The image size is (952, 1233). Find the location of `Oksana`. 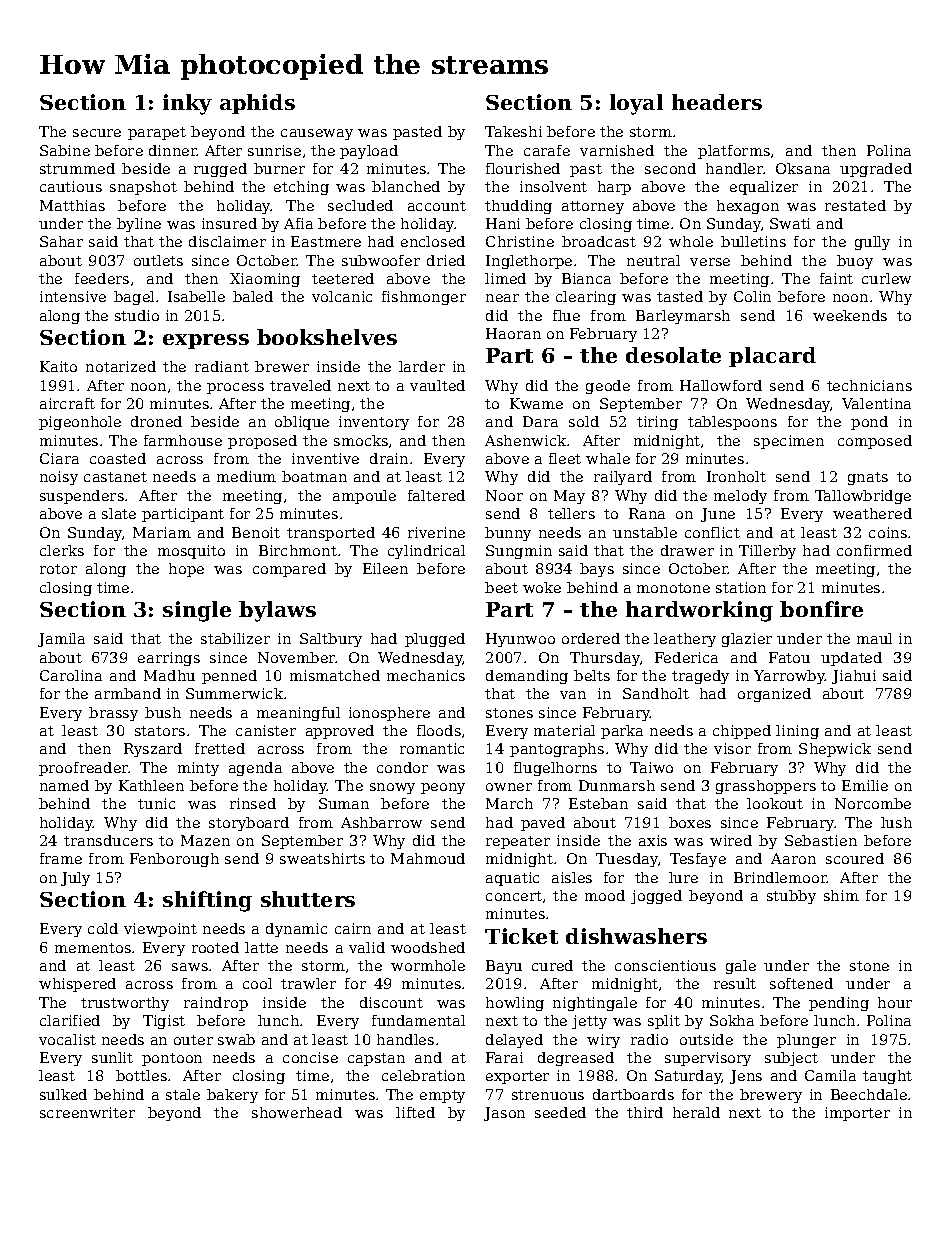

Oksana is located at coordinates (803, 168).
